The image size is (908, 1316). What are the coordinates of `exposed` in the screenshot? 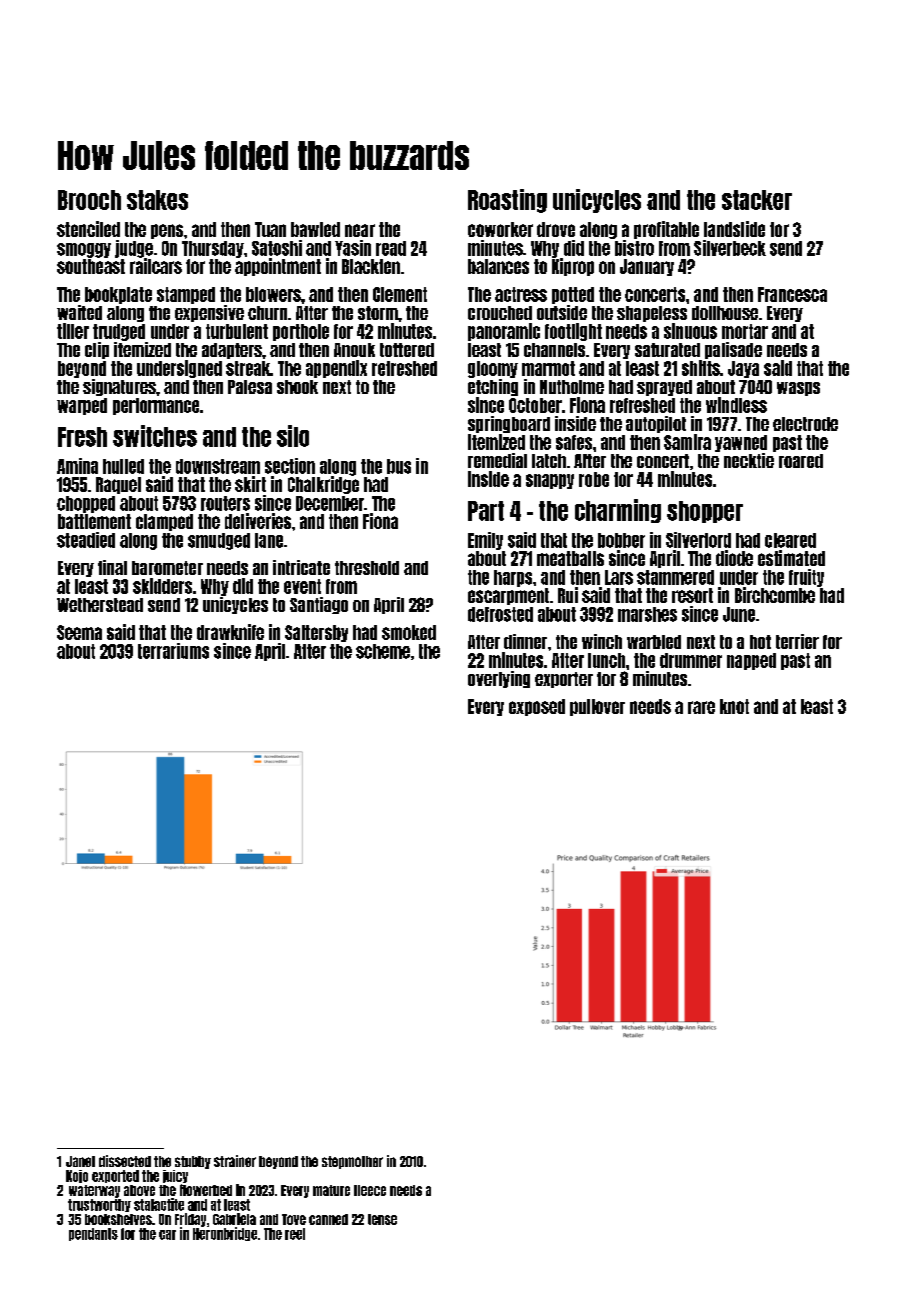 It's located at (537, 707).
